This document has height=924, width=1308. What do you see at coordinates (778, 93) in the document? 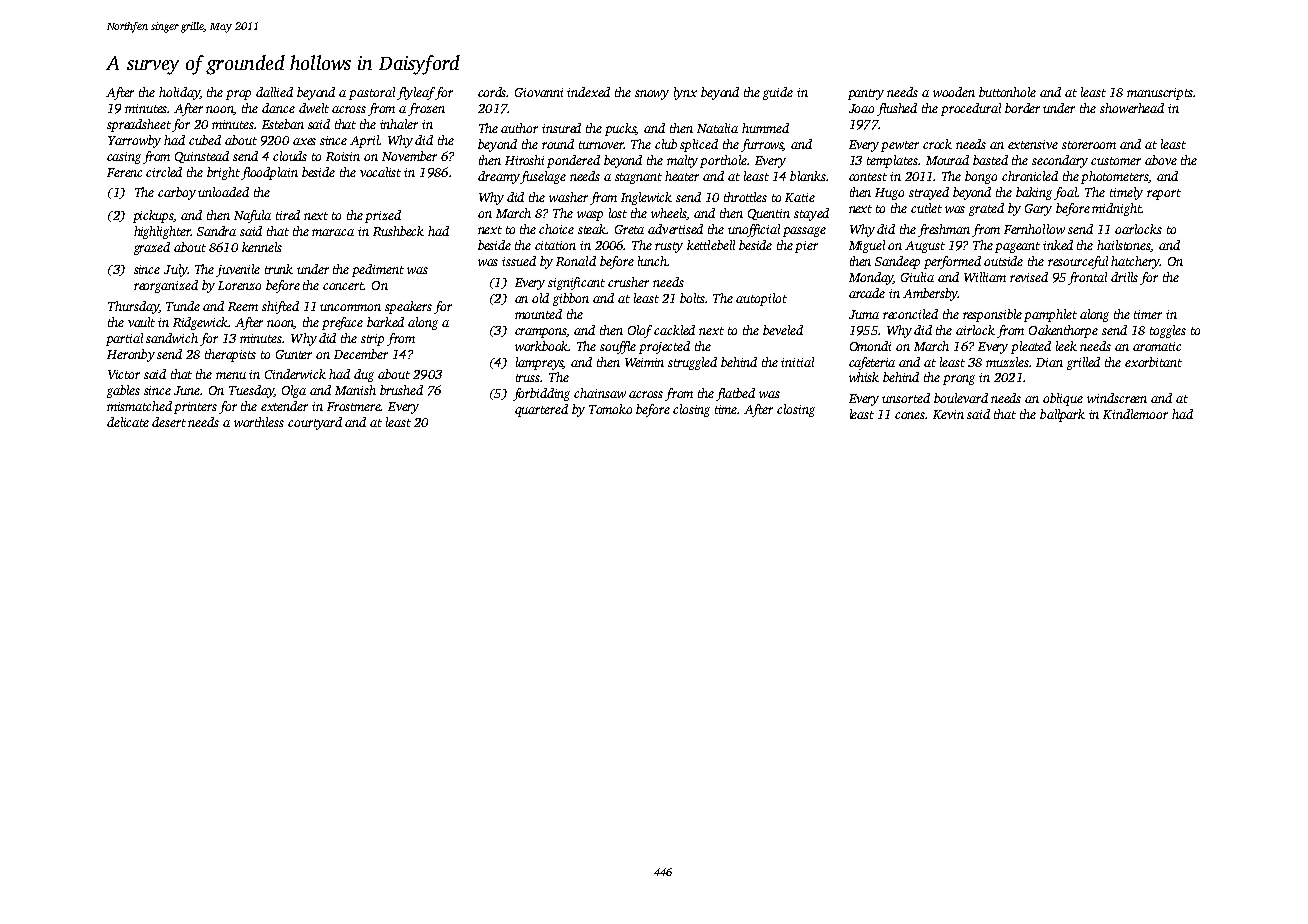
I see `guide` at bounding box center [778, 93].
